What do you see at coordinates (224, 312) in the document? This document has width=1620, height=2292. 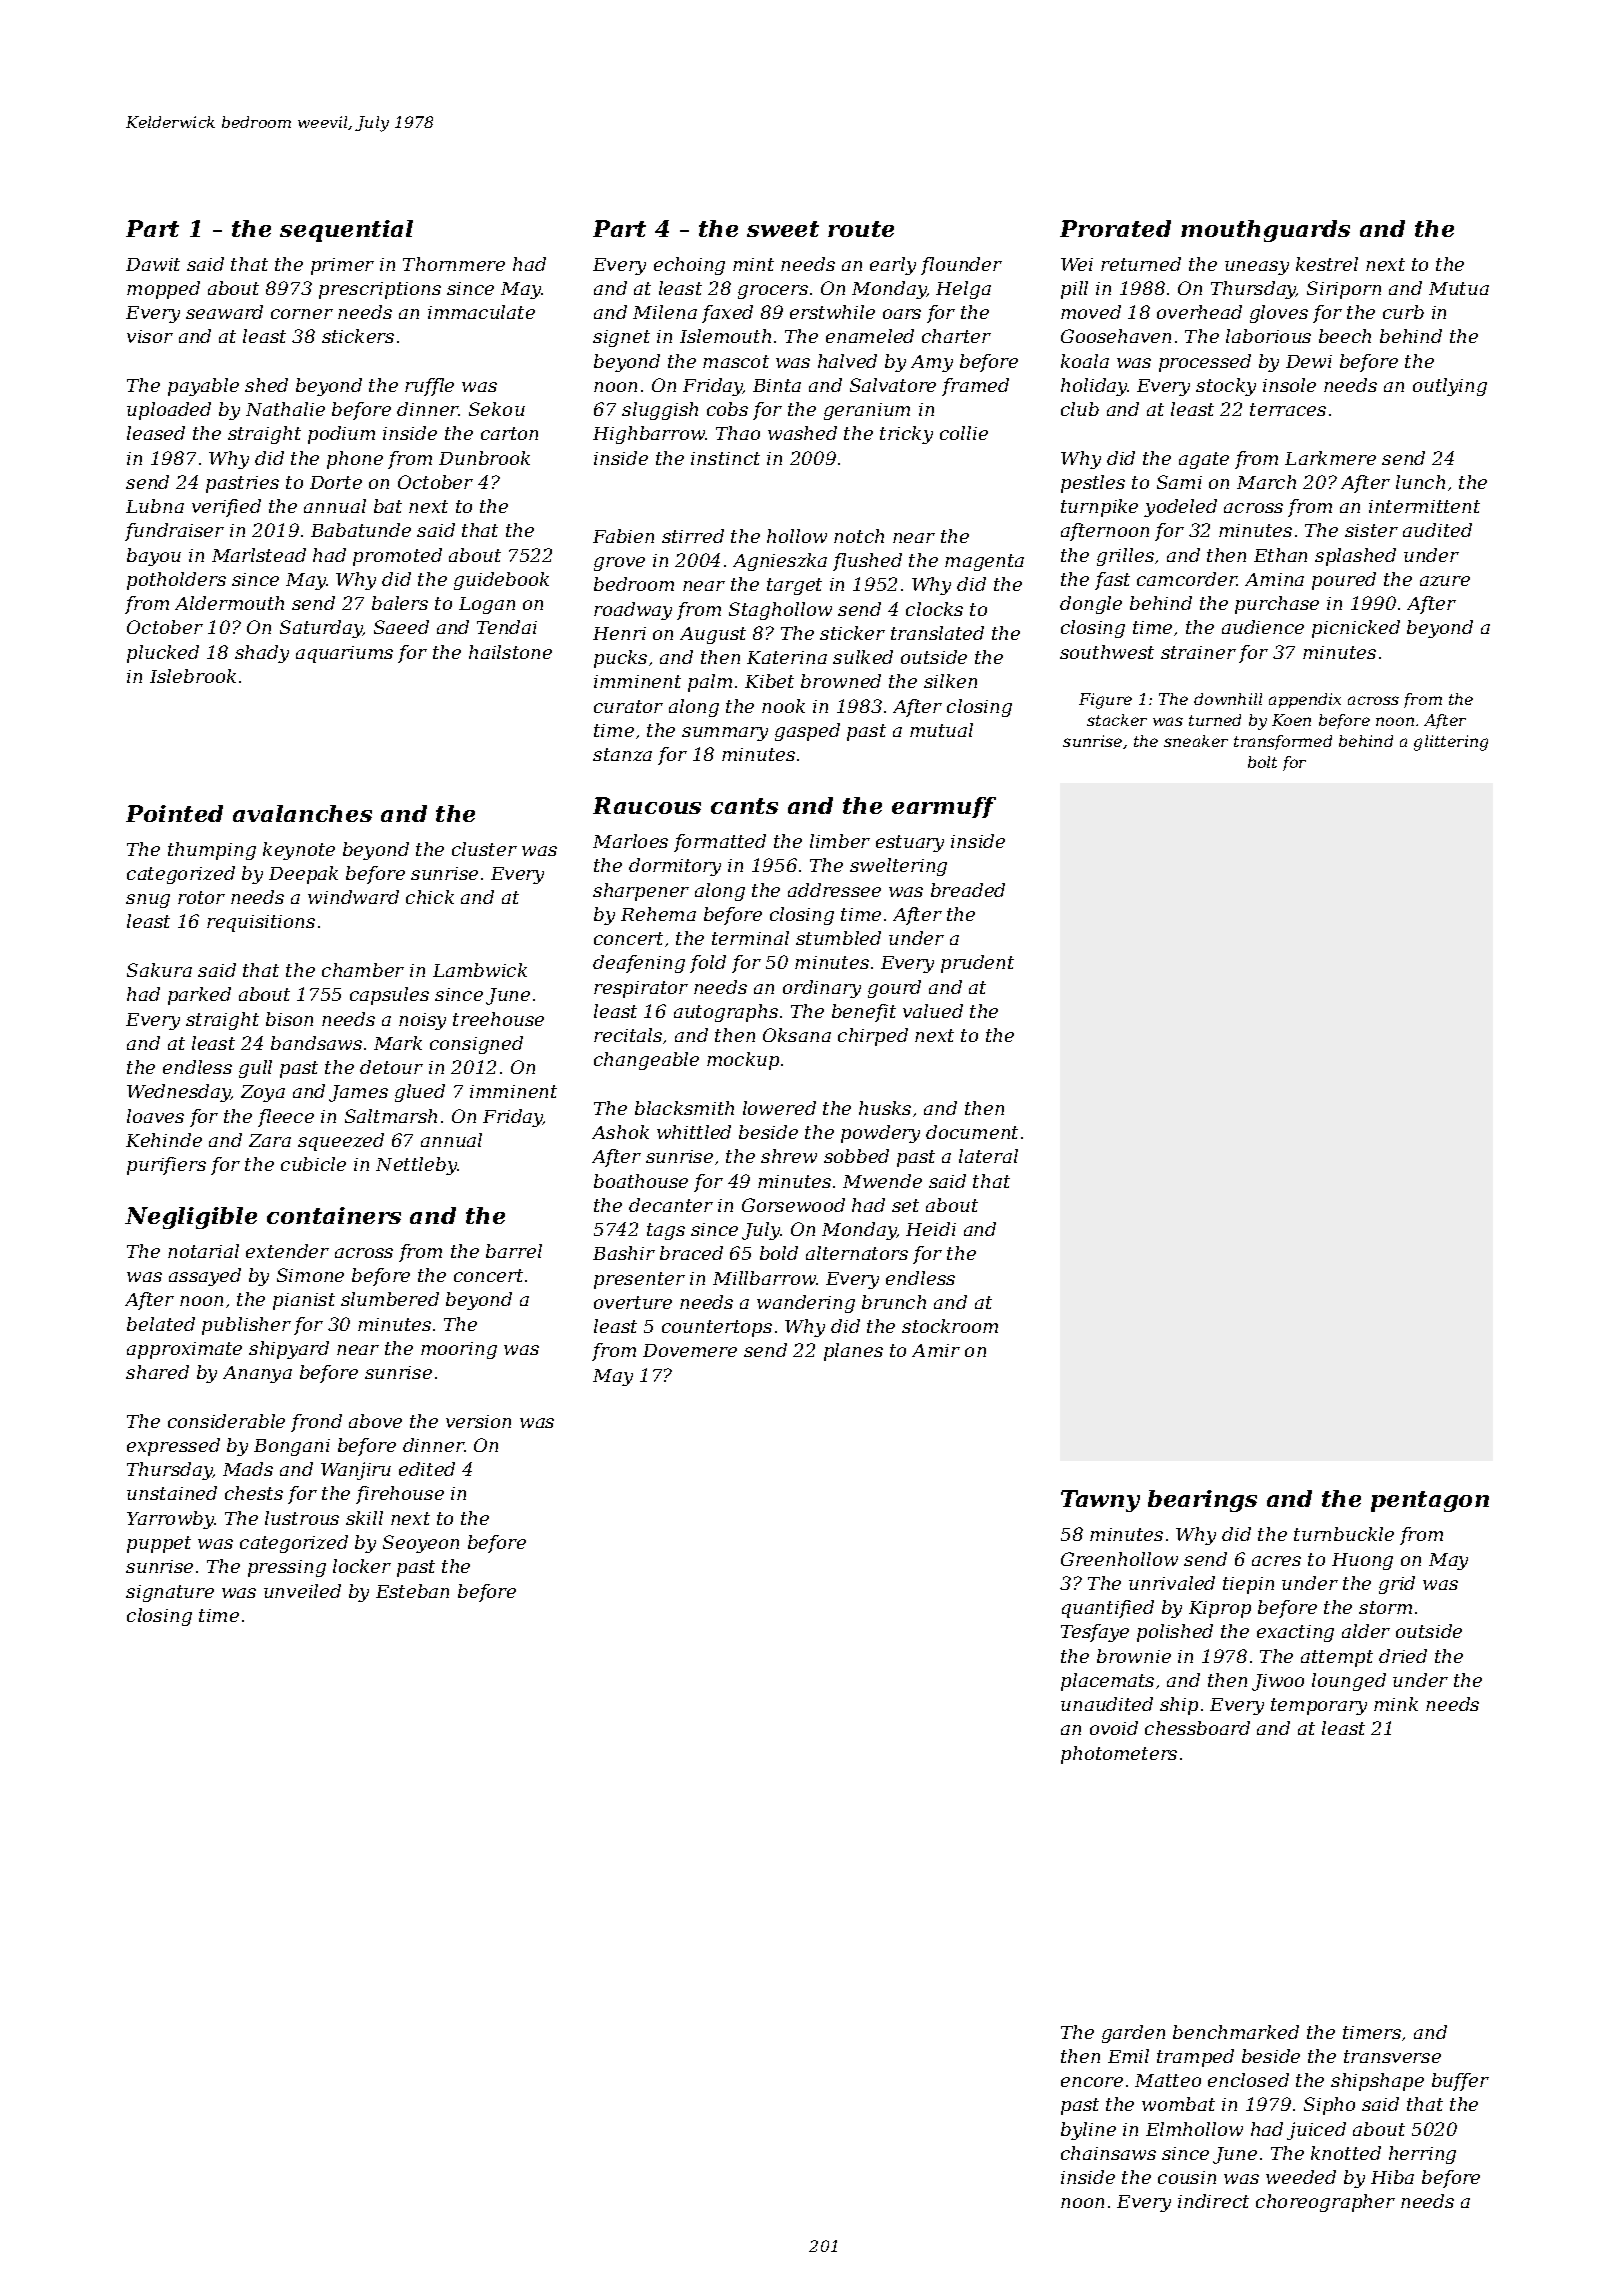 I see `seaward` at bounding box center [224, 312].
